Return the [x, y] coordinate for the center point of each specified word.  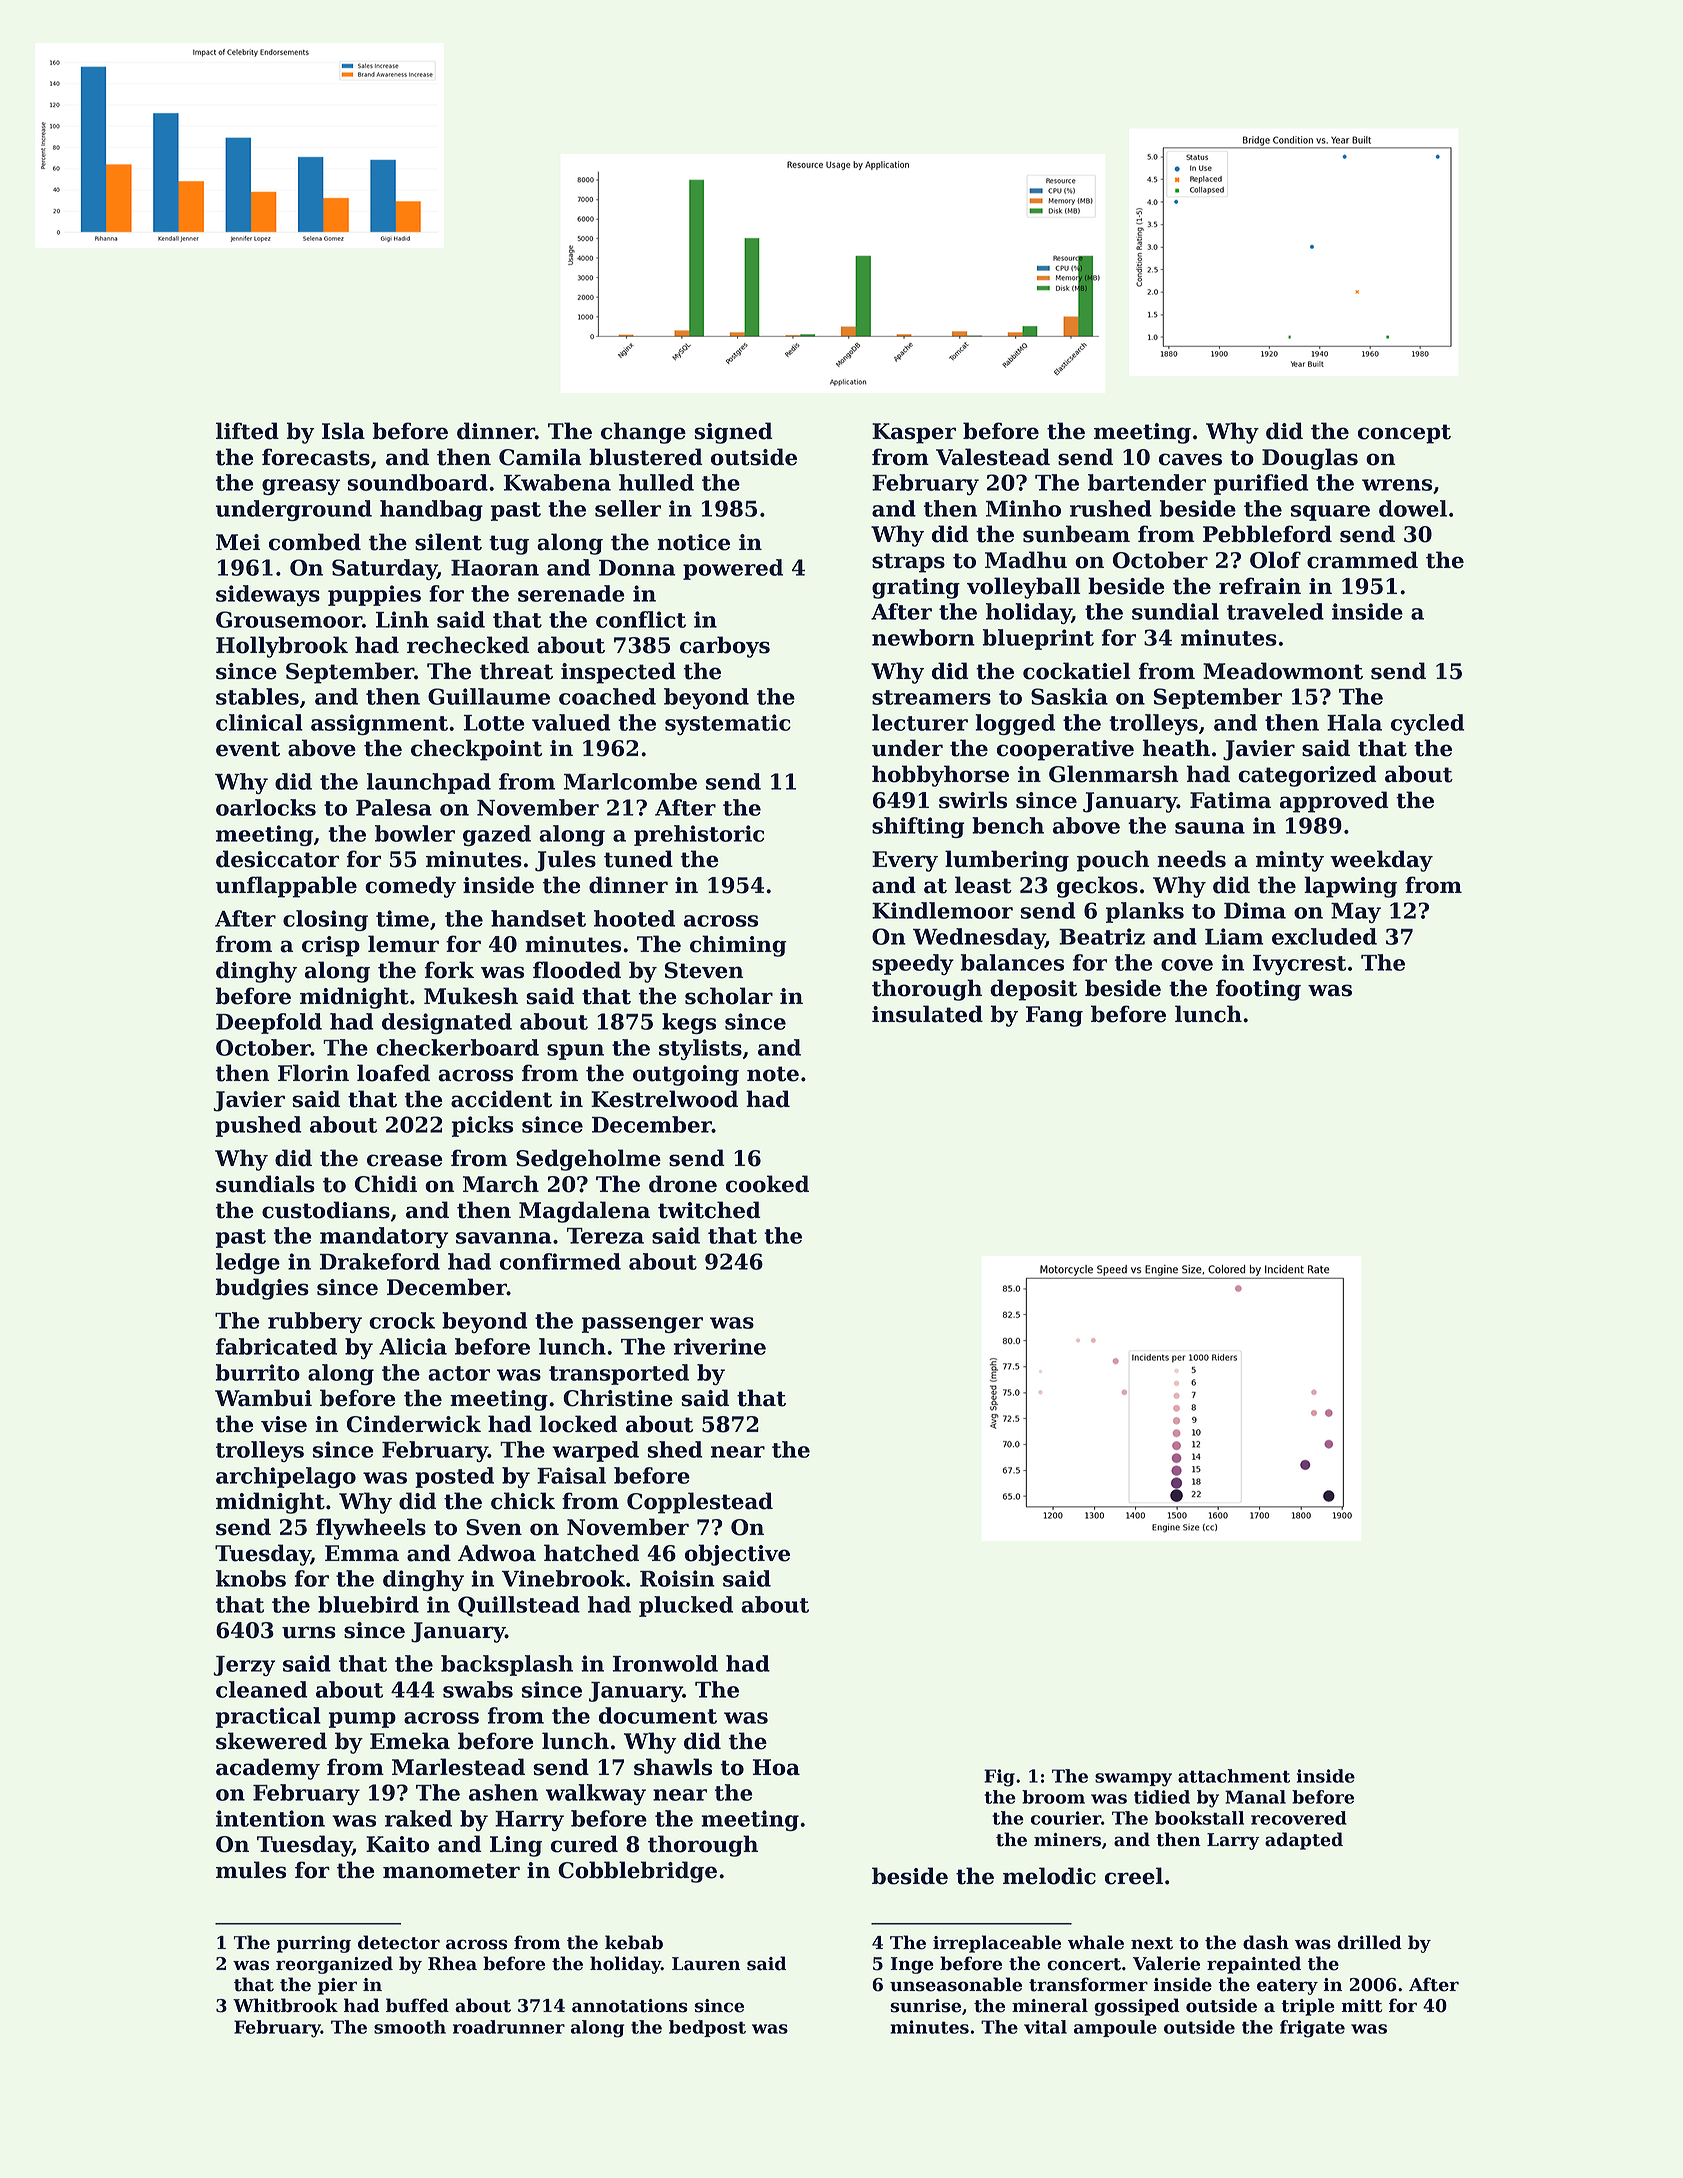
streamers [931, 697]
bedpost [707, 2028]
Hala [1354, 722]
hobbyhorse [940, 776]
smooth [410, 2027]
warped [595, 1451]
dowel [1413, 508]
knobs [251, 1578]
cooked [767, 1184]
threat [516, 671]
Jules [565, 861]
